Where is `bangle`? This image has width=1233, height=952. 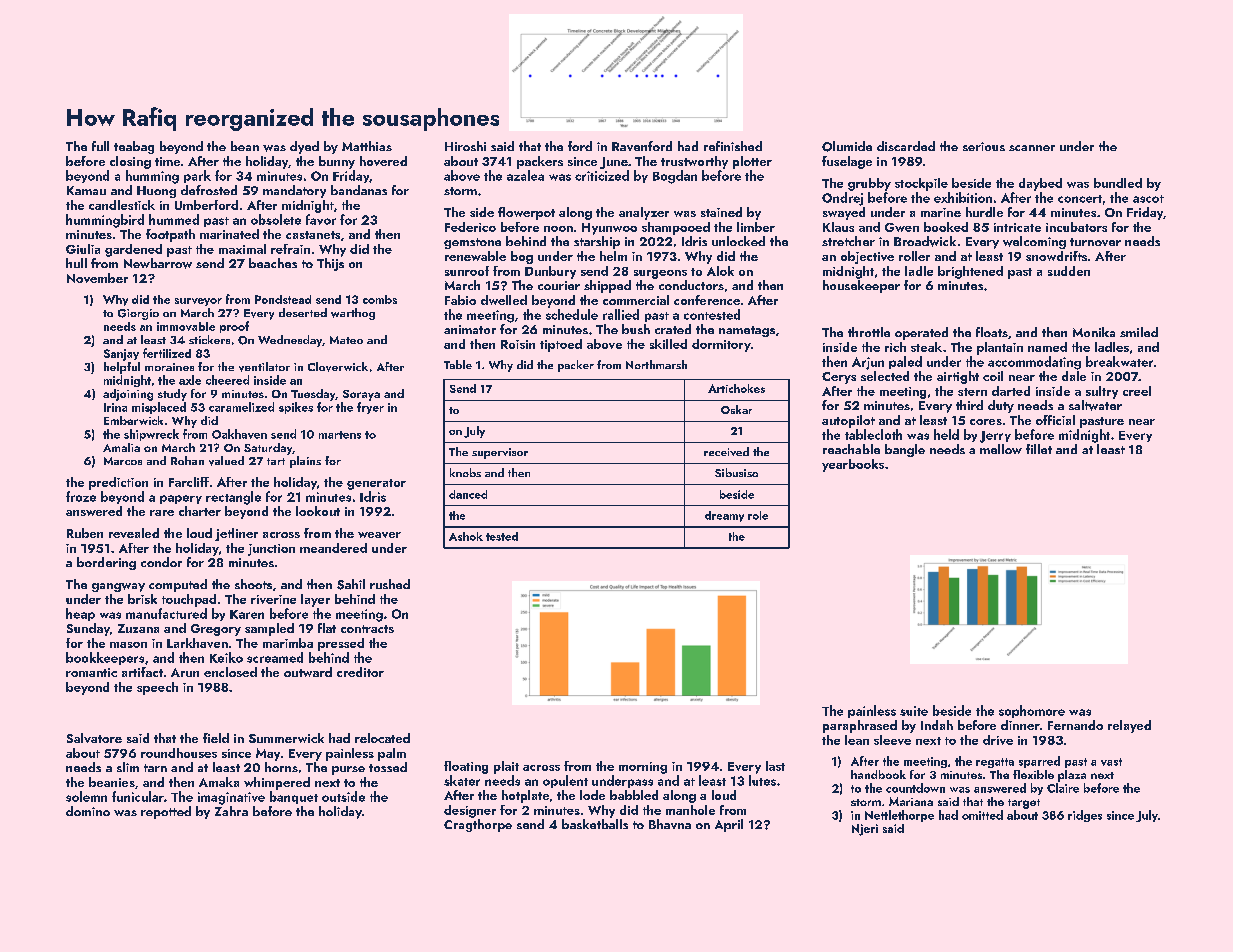 bangle is located at coordinates (905, 450).
